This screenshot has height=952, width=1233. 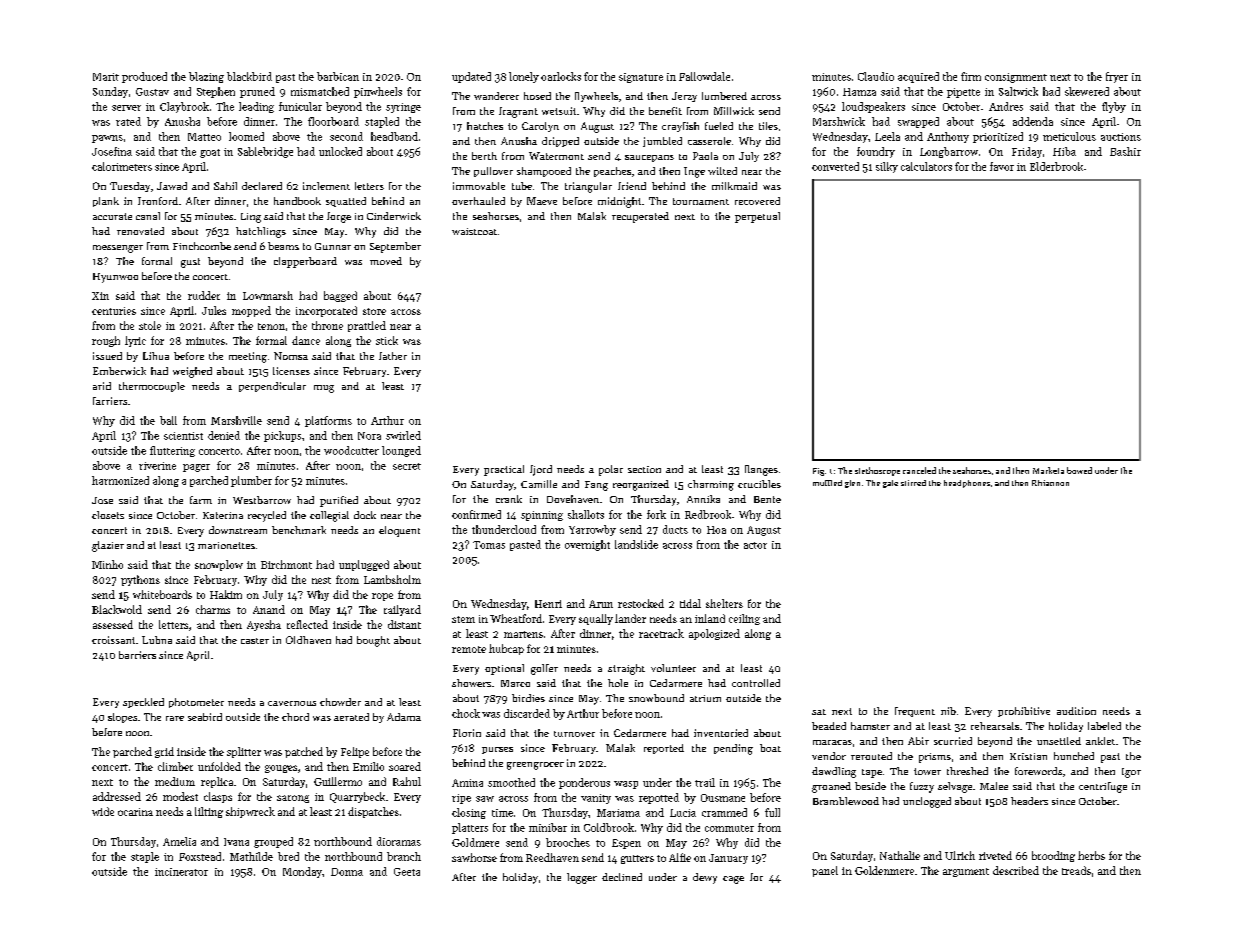 I want to click on consignment, so click(x=1016, y=78).
